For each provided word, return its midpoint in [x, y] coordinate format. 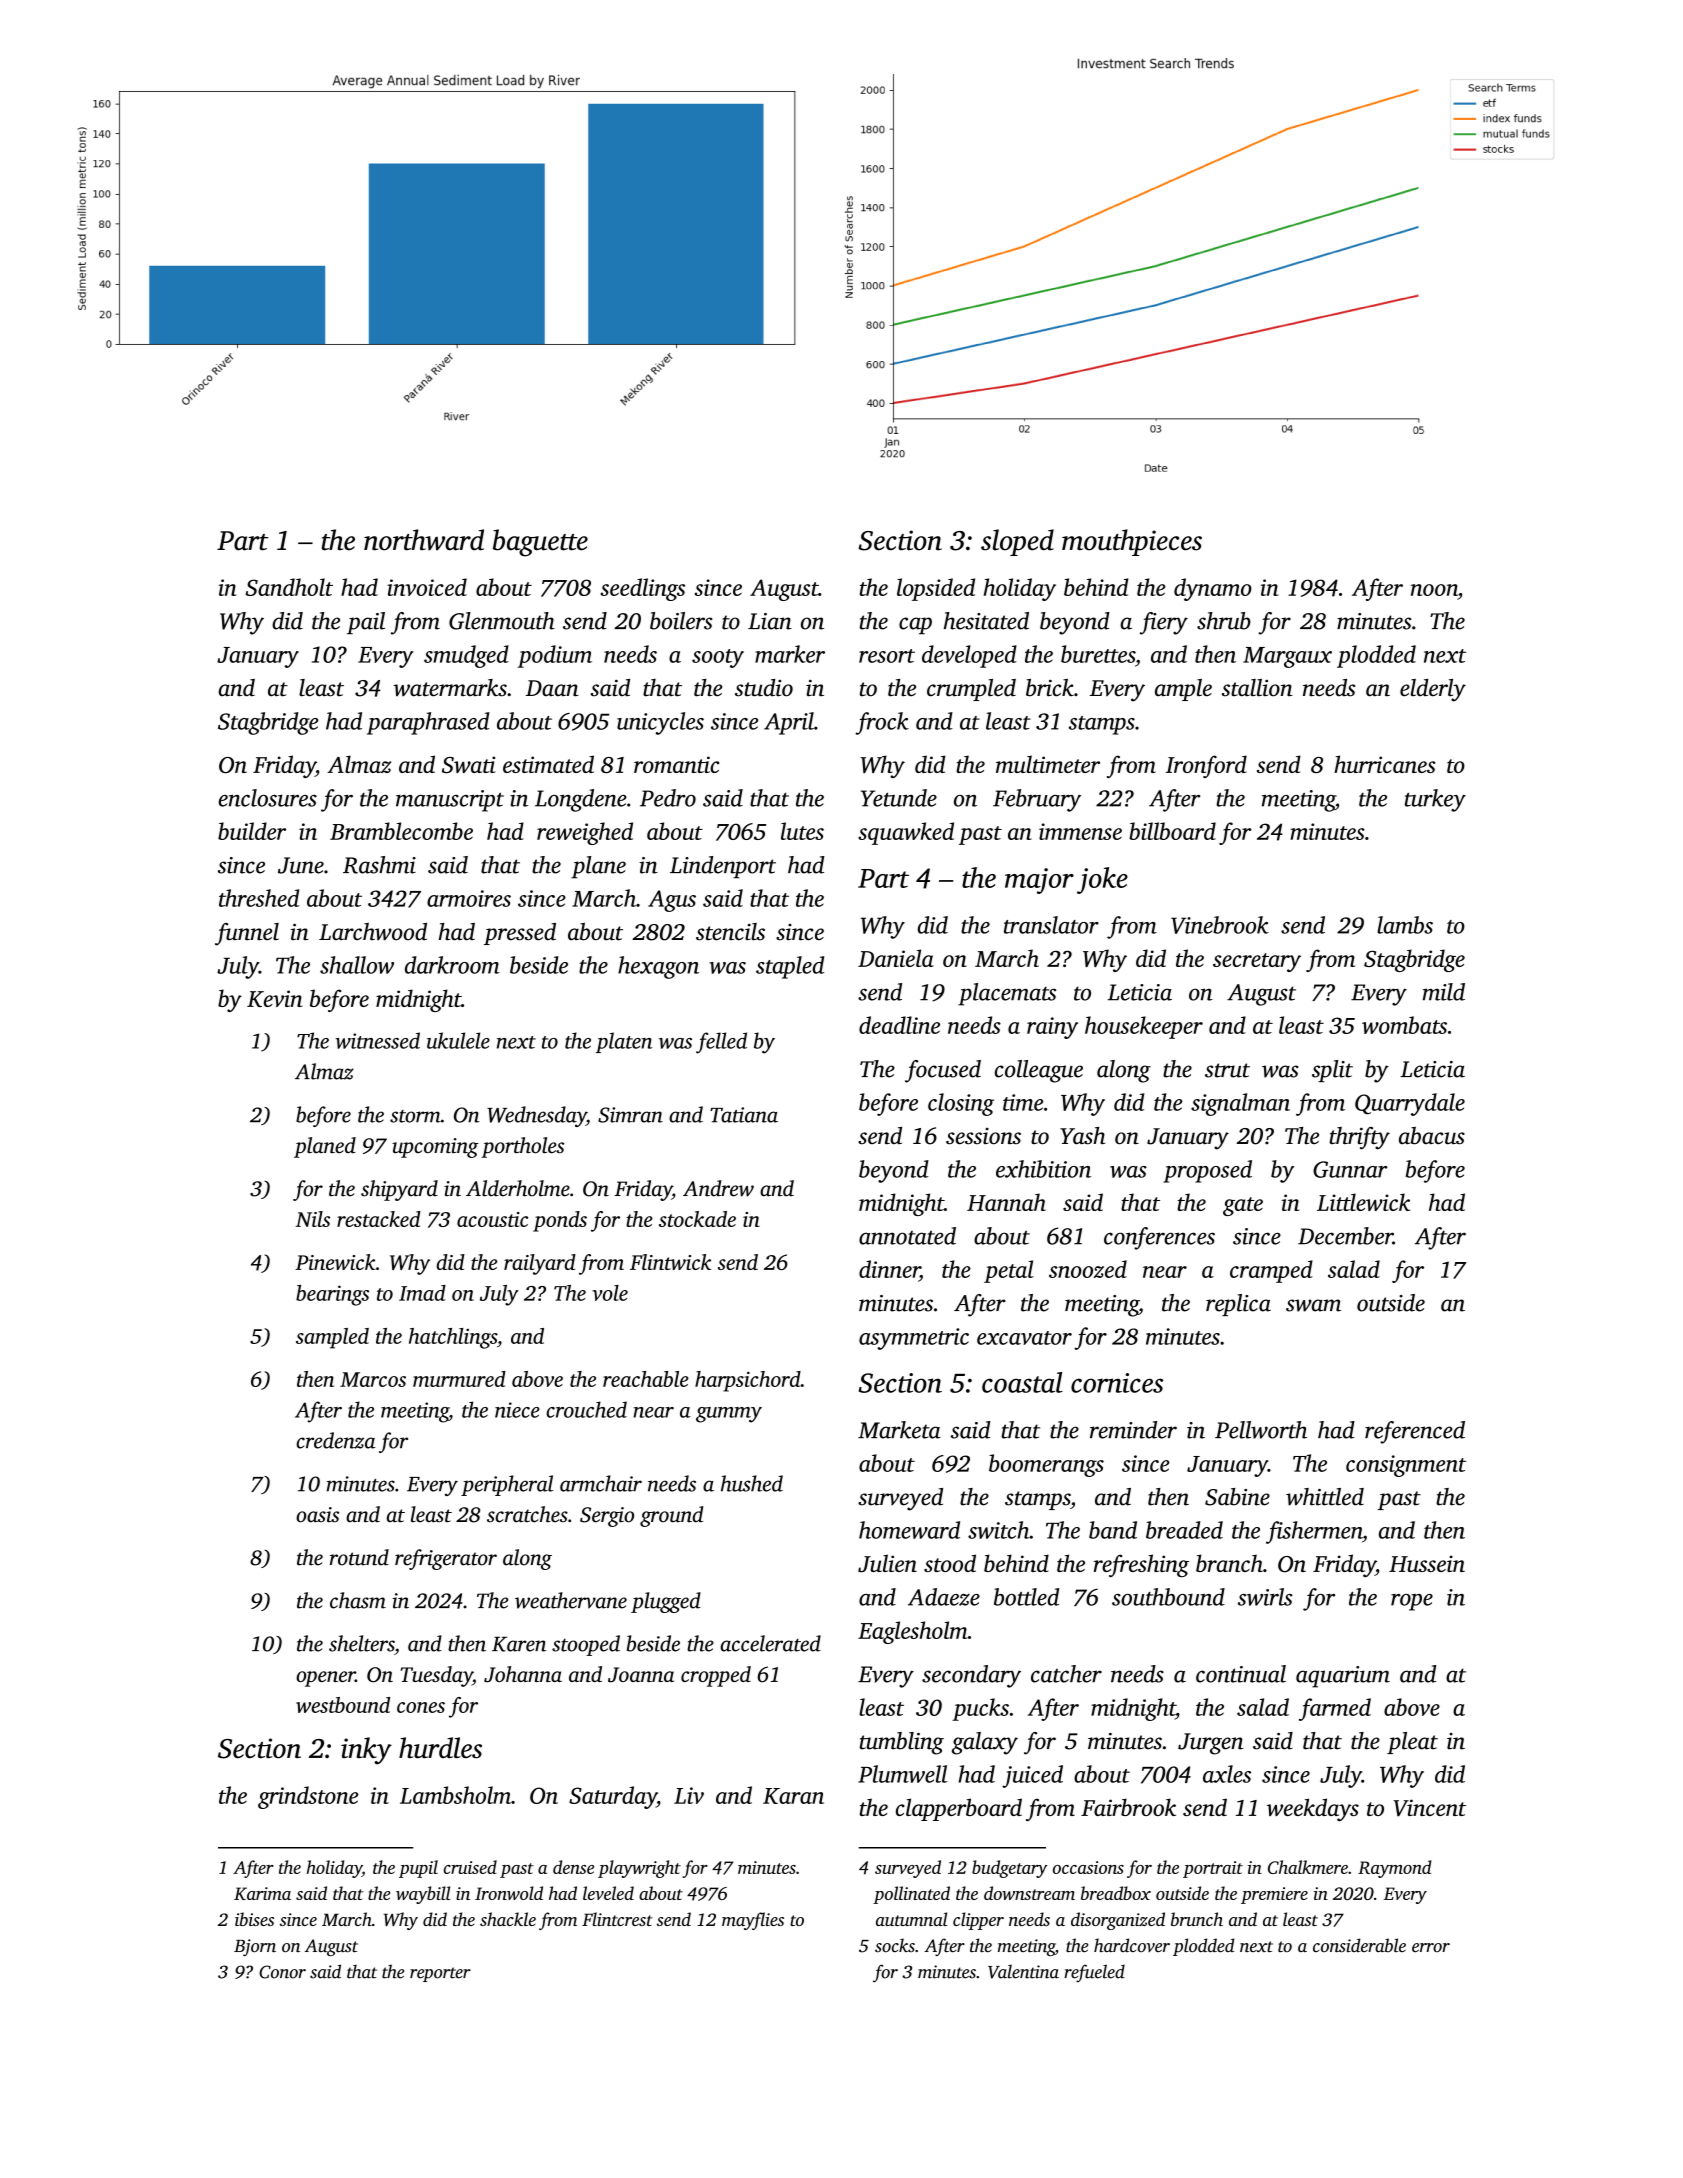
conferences [1159, 1238]
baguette [540, 543]
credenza [336, 1440]
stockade [697, 1219]
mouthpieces [1132, 542]
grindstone [308, 1797]
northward [424, 540]
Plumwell [902, 1774]
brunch [1197, 1919]
